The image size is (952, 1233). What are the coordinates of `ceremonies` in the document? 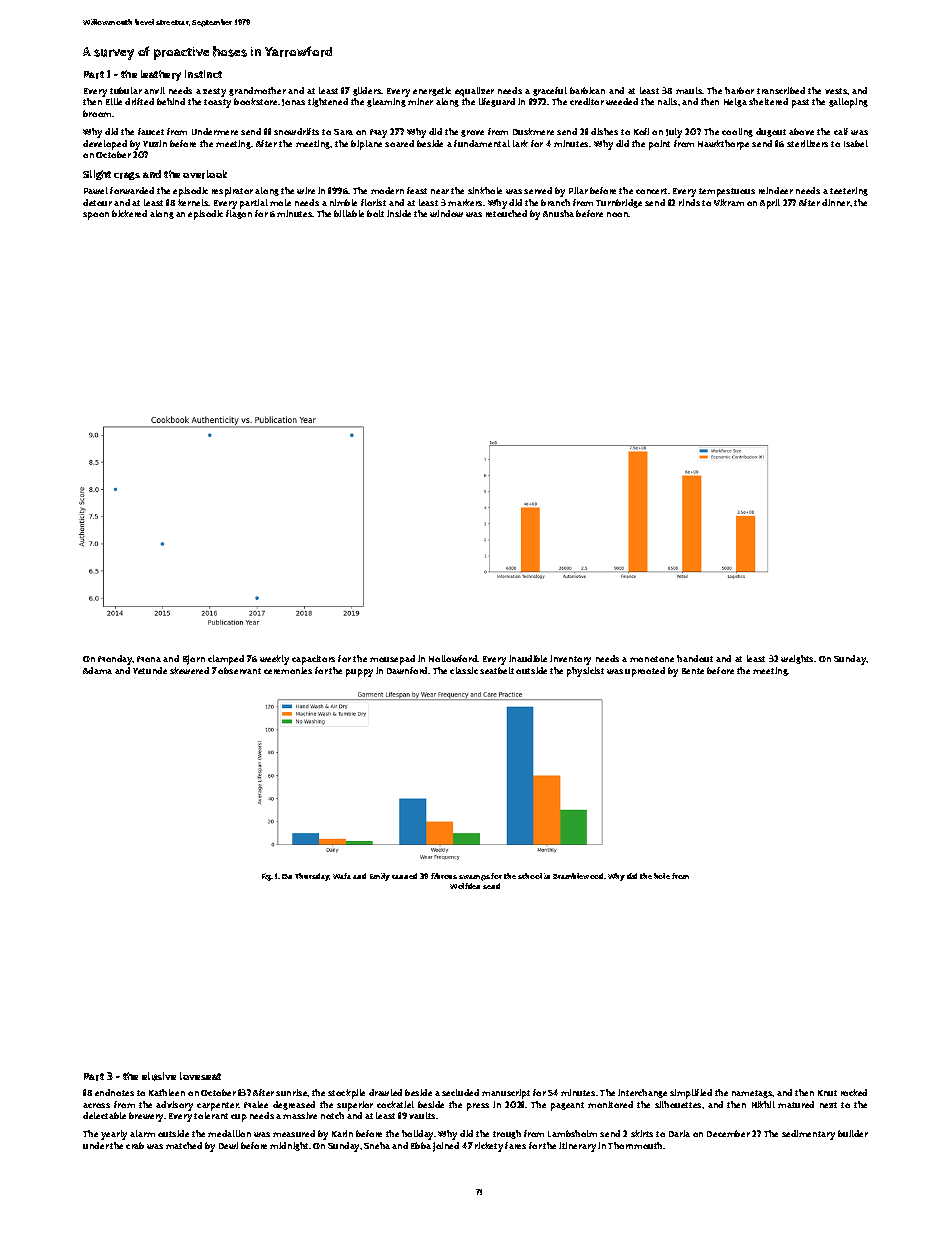 It's located at (288, 670).
